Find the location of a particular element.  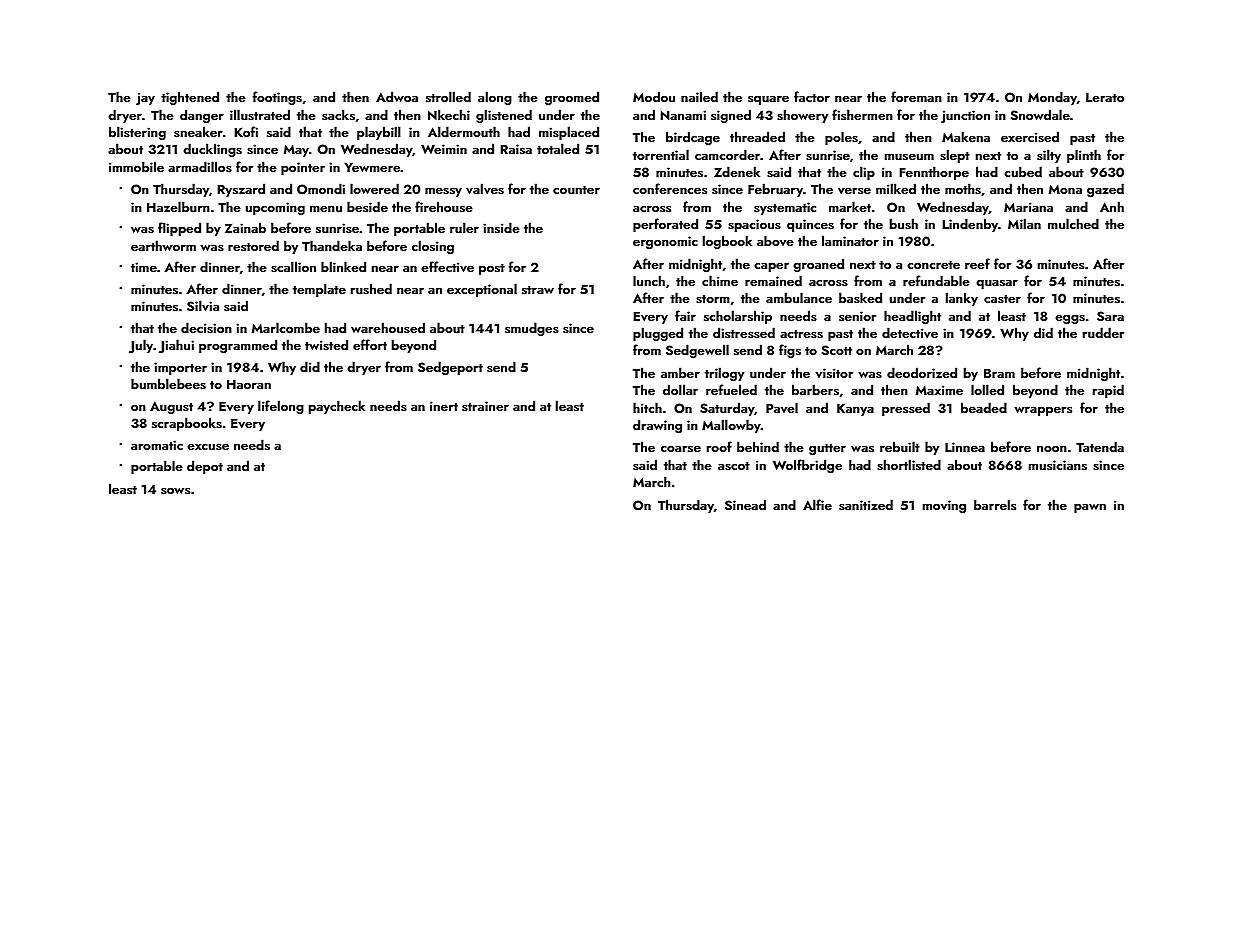

sows is located at coordinates (175, 491).
